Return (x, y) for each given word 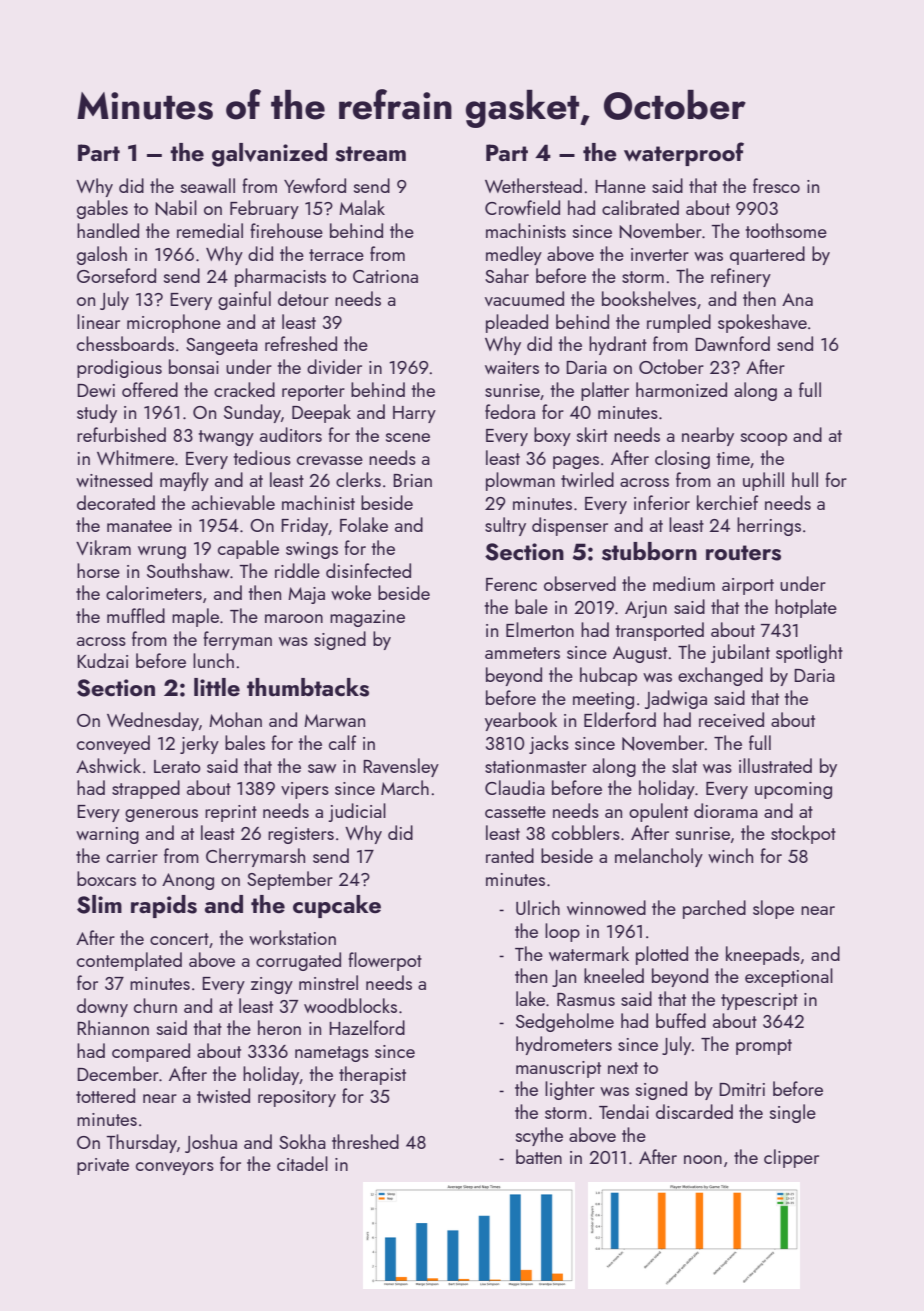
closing (682, 459)
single (793, 1113)
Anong (188, 881)
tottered (105, 1095)
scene (408, 437)
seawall (208, 185)
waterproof (684, 154)
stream (370, 154)
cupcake (337, 906)
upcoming (793, 790)
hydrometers (564, 1045)
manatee (139, 526)
